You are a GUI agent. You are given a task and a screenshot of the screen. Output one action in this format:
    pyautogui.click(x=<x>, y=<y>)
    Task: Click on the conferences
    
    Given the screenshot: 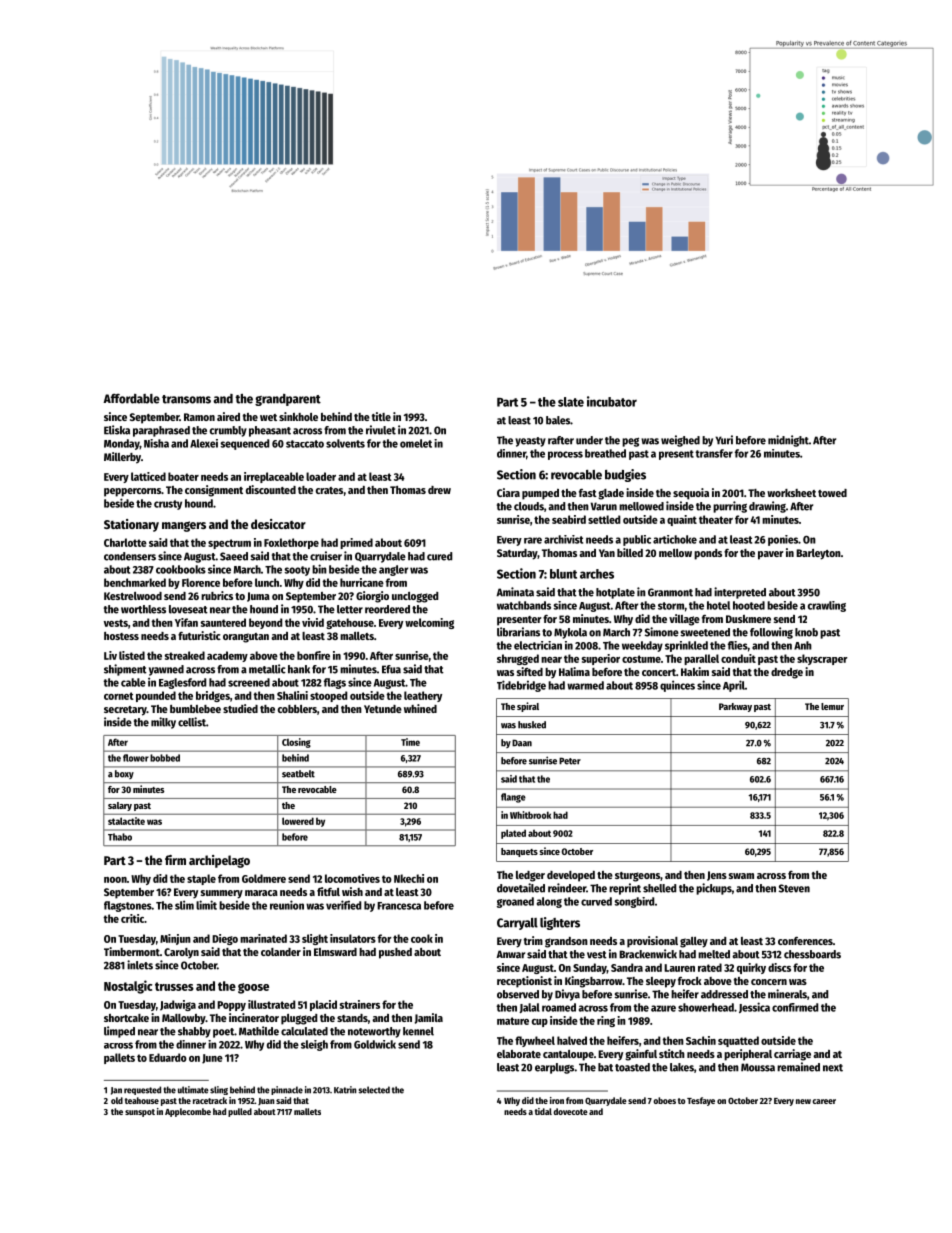 What is the action you would take?
    pyautogui.click(x=805, y=941)
